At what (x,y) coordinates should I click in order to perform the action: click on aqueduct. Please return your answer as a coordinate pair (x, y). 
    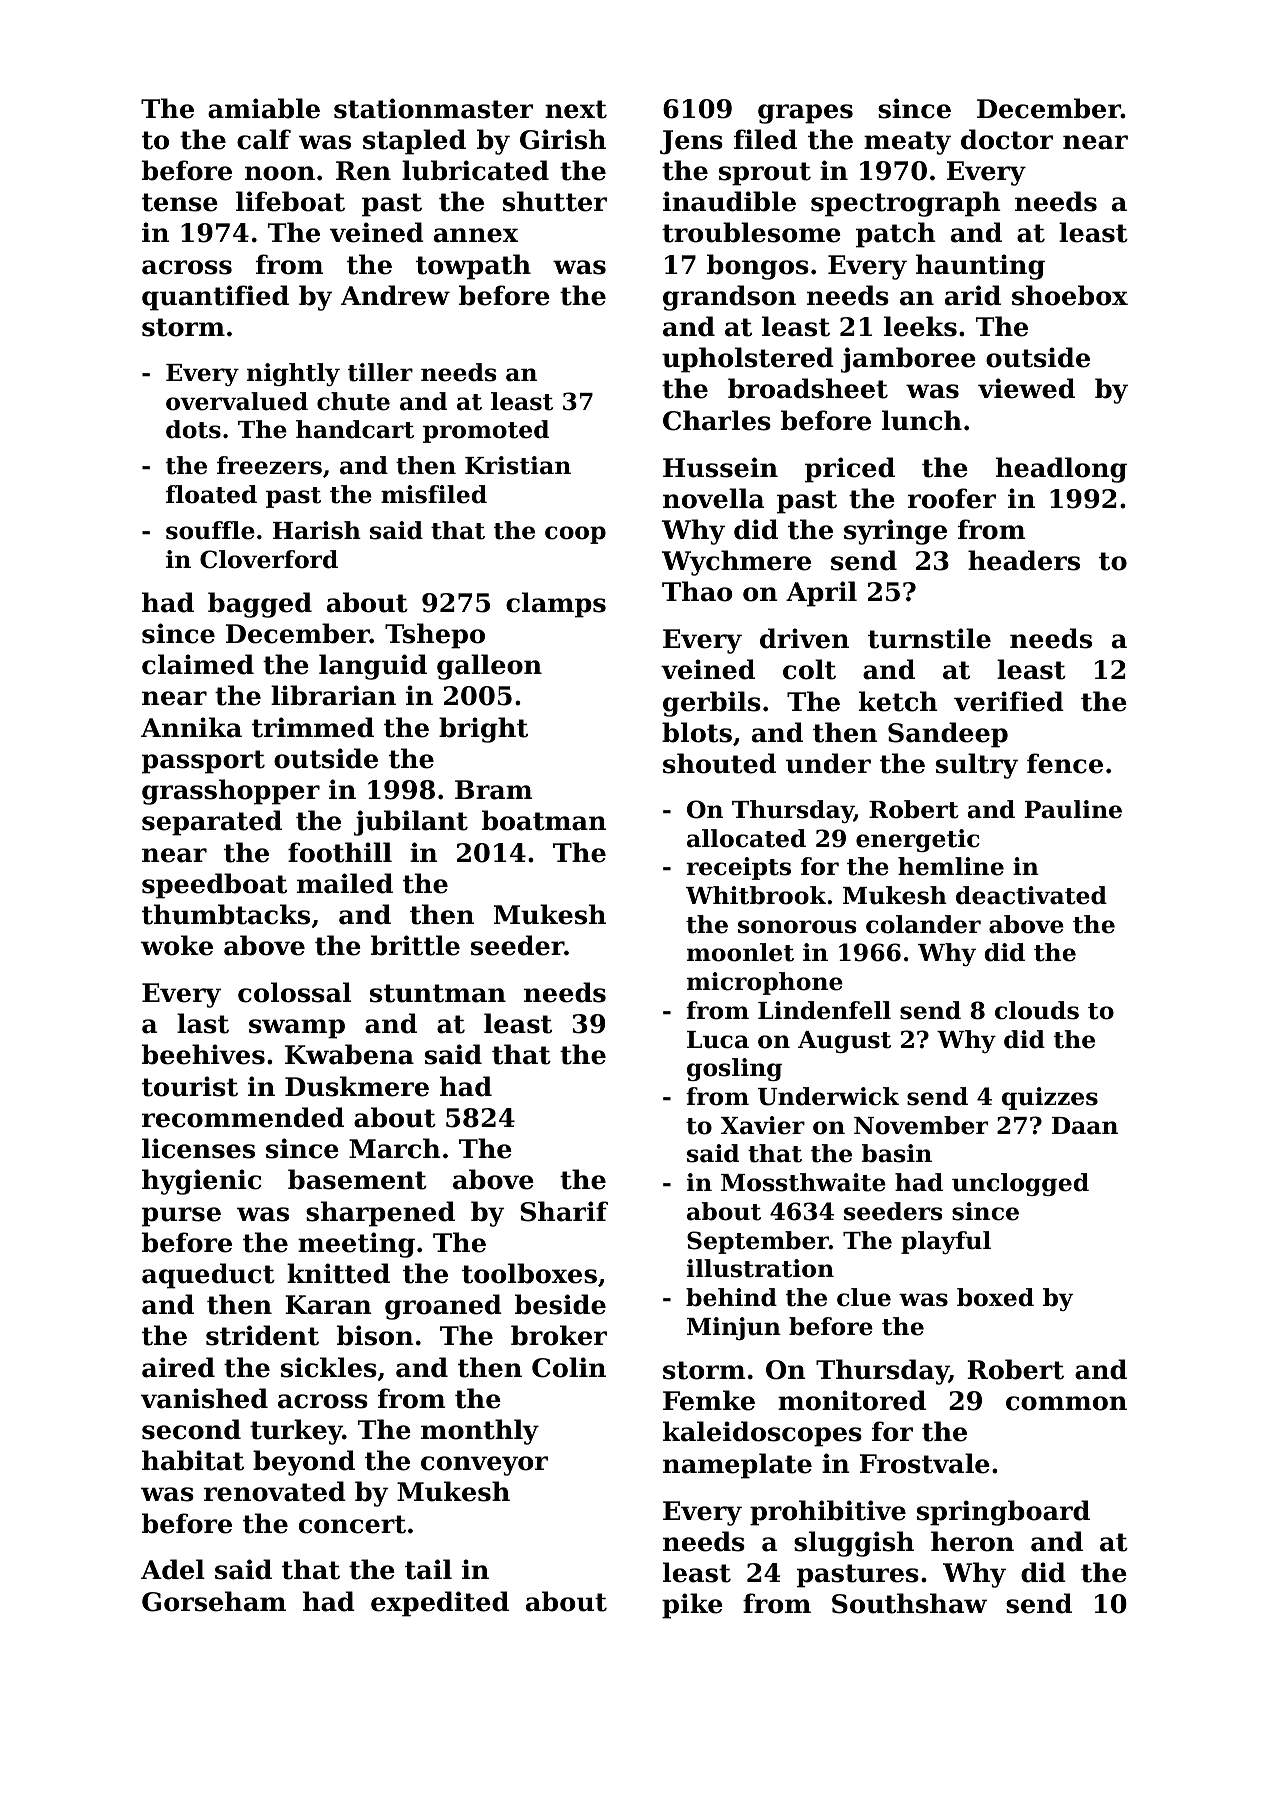
    Looking at the image, I should click on (208, 1276).
